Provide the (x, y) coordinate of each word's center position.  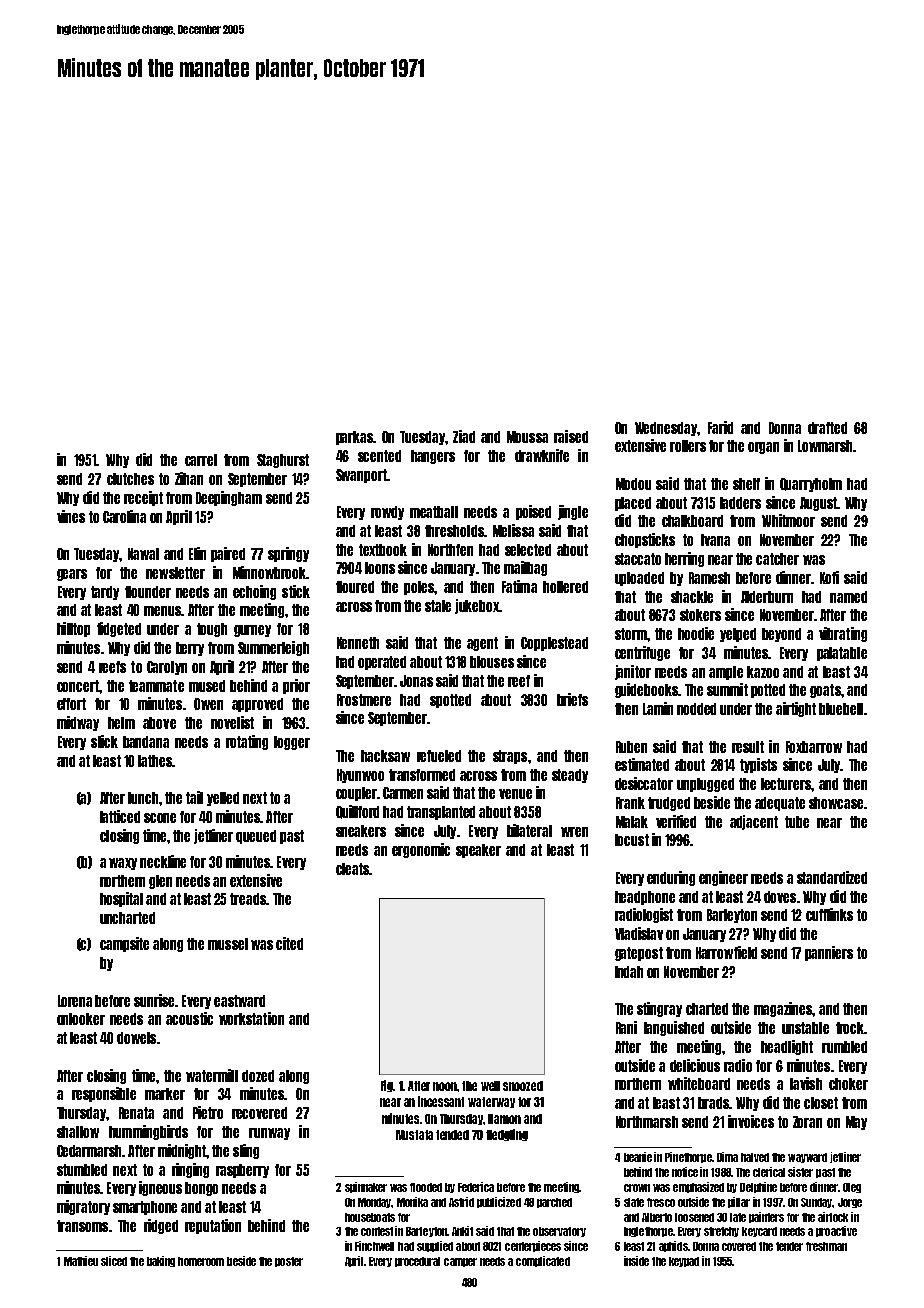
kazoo (763, 672)
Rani (626, 1027)
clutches (130, 479)
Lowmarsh (825, 446)
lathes (155, 761)
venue (515, 794)
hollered (565, 587)
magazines (783, 1009)
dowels (136, 1038)
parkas (354, 438)
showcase (836, 803)
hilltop (73, 629)
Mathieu (81, 1261)
